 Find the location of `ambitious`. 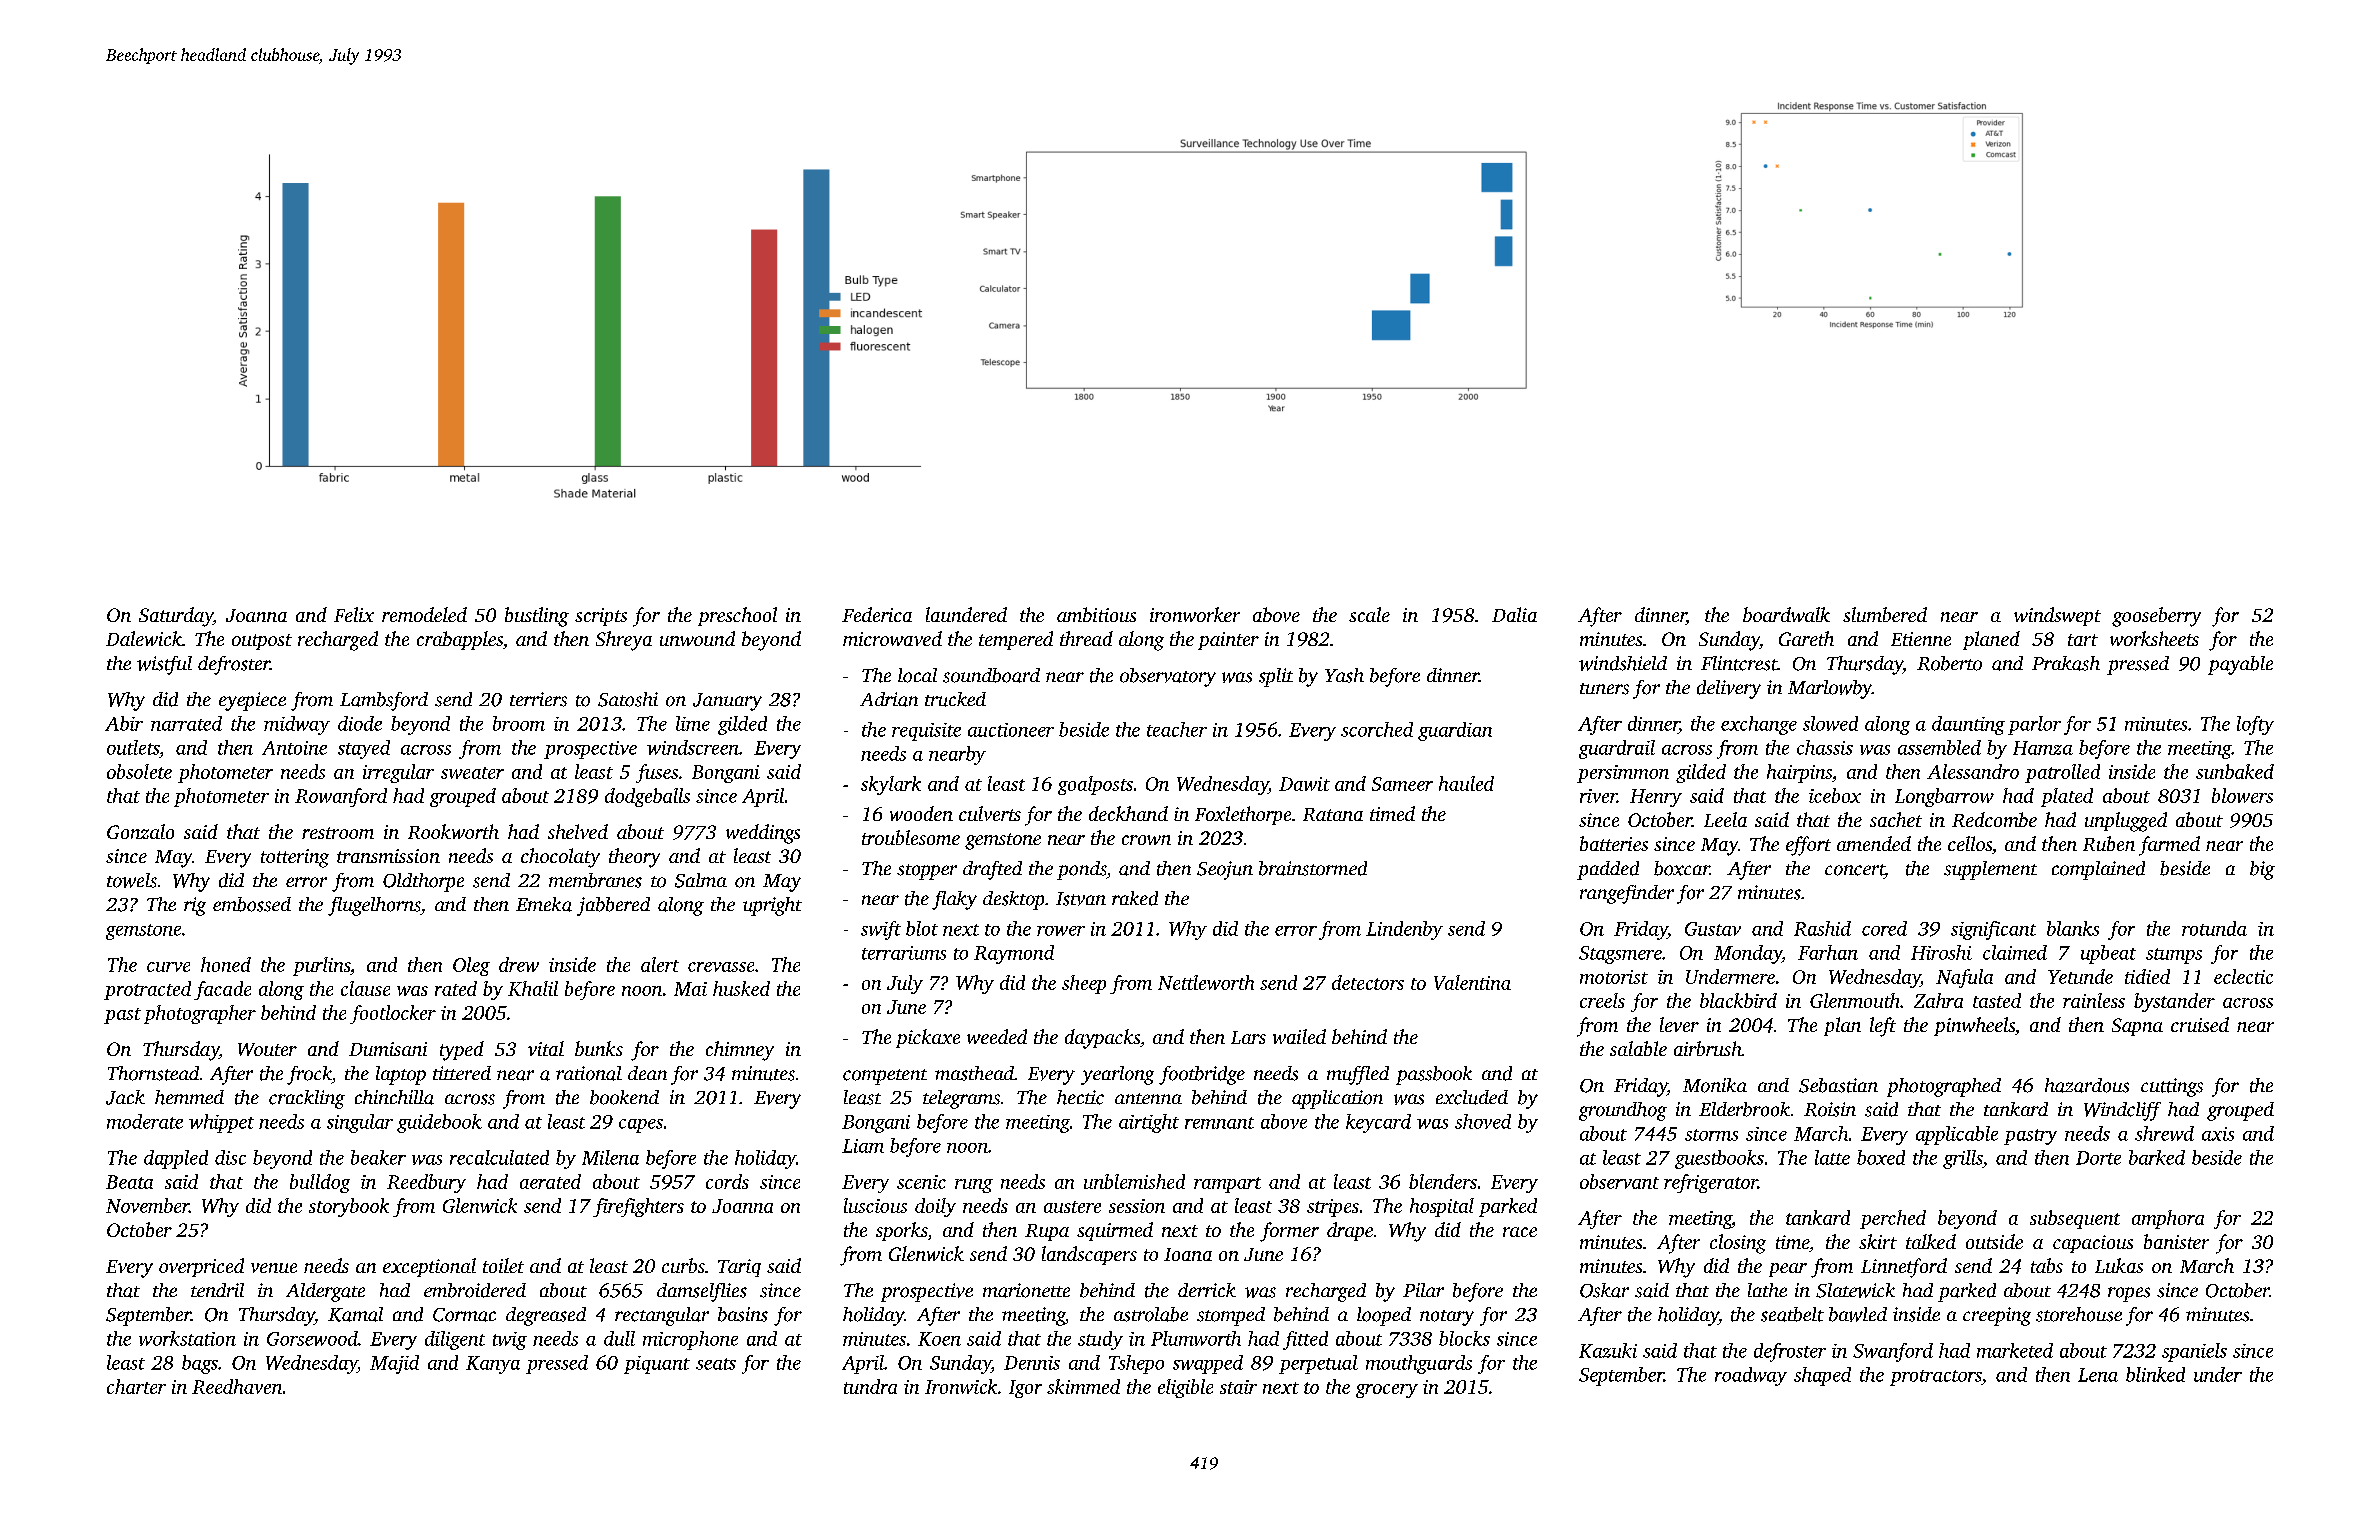

ambitious is located at coordinates (1096, 614).
